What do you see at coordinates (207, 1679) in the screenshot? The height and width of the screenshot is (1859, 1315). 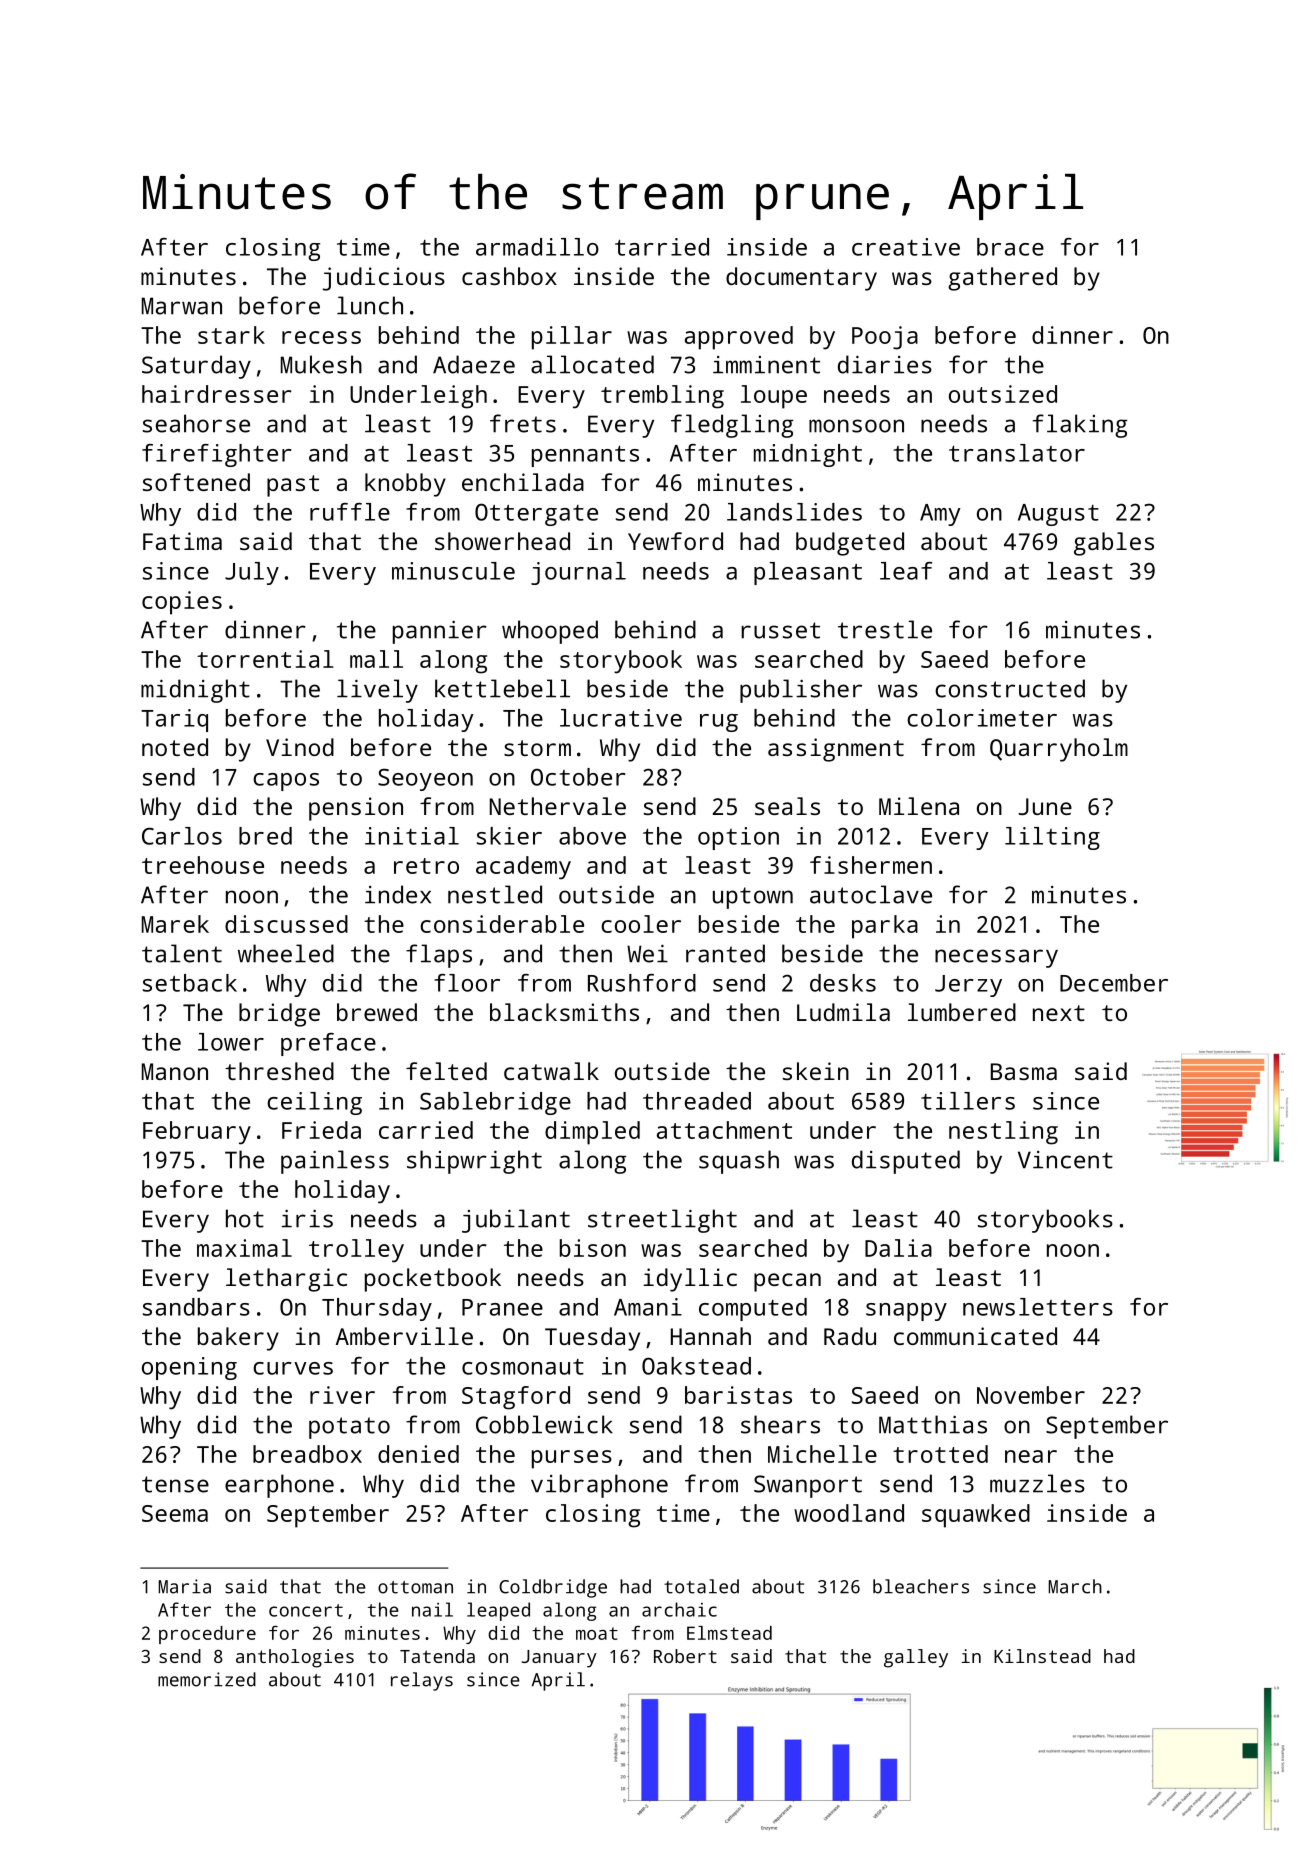 I see `memorized` at bounding box center [207, 1679].
